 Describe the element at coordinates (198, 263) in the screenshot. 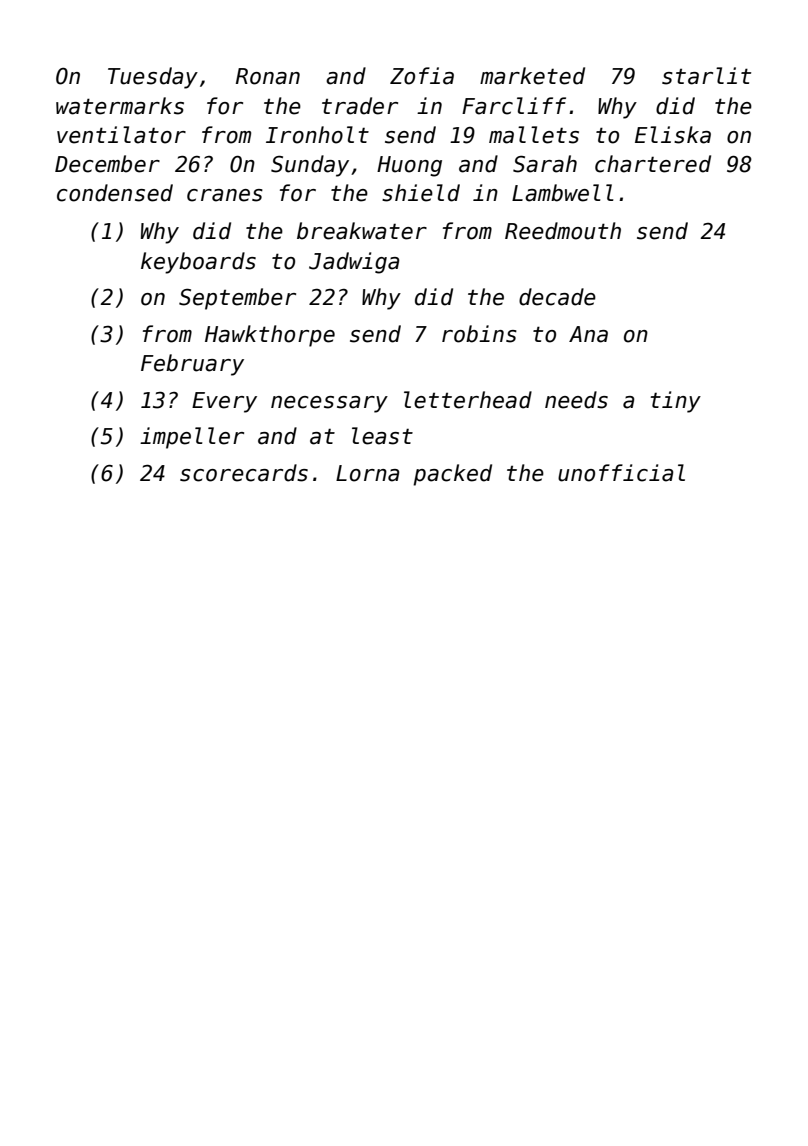

I see `keyboards` at that location.
